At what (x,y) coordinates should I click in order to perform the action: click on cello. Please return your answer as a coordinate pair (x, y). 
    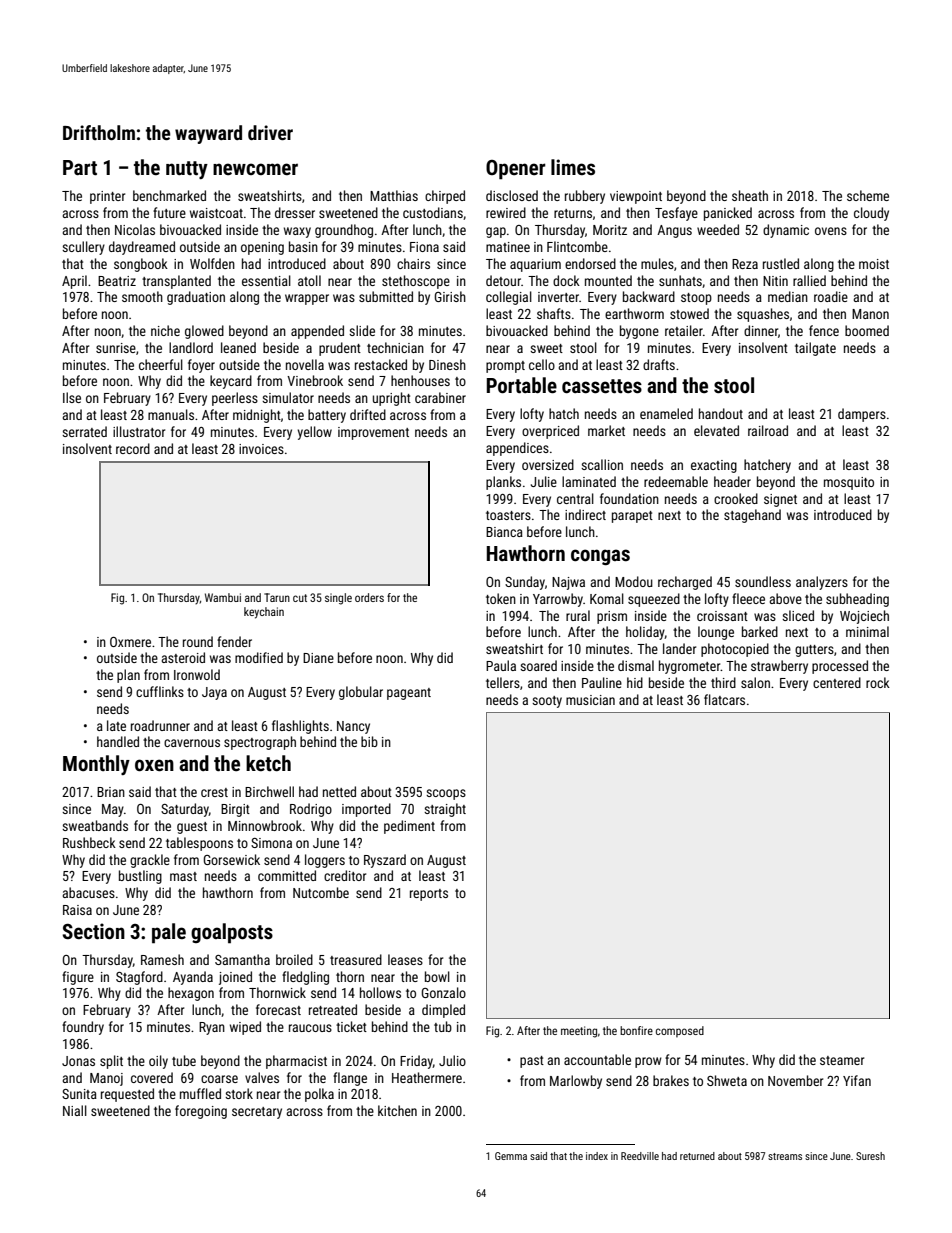
    Looking at the image, I should click on (542, 364).
